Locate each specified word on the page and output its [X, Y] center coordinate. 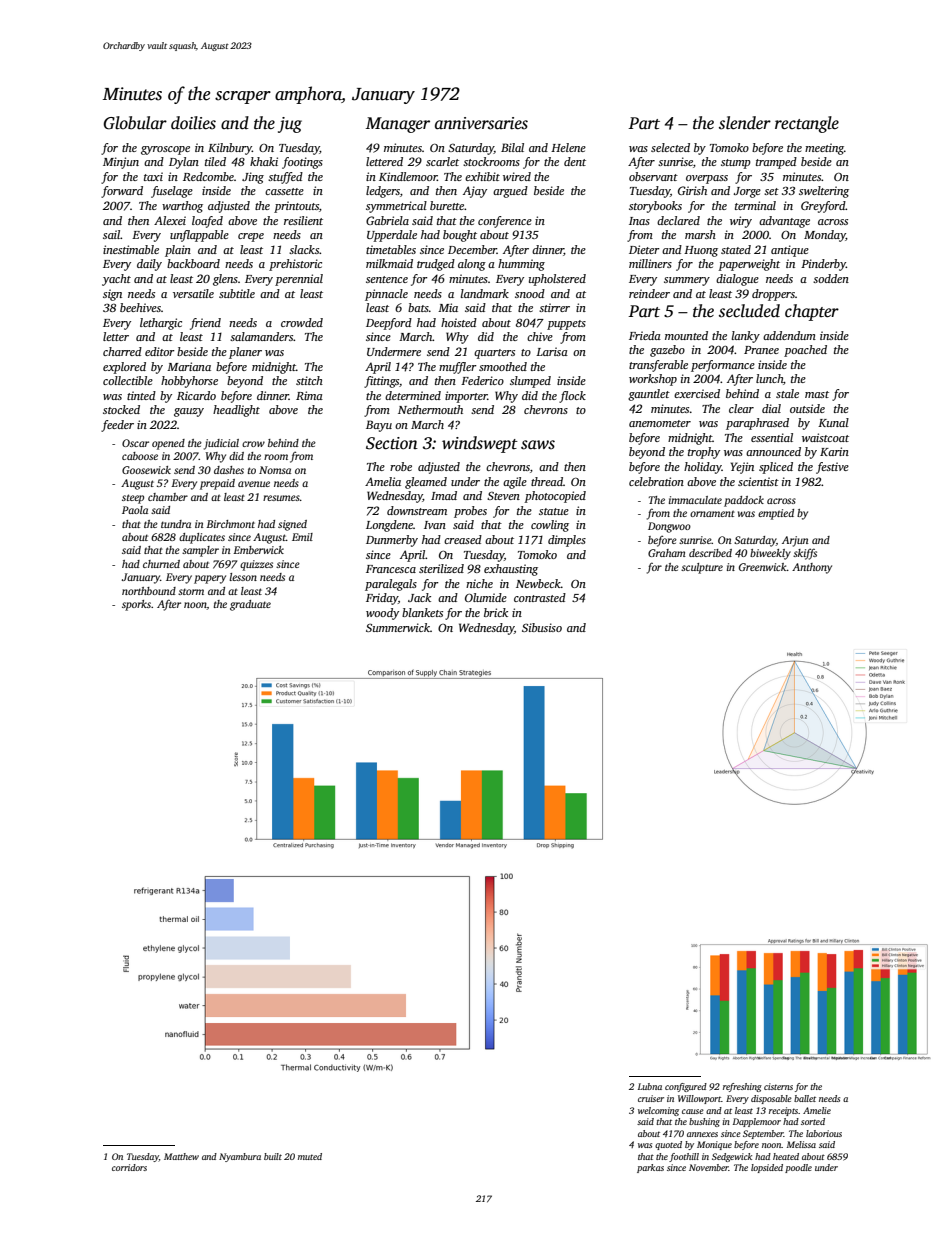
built [273, 1156]
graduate [250, 605]
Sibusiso [542, 627]
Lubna [650, 1086]
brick [496, 612]
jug [290, 125]
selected [670, 147]
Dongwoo [669, 527]
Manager [398, 125]
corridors [129, 1167]
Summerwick [398, 627]
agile [515, 483]
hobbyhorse [189, 382]
